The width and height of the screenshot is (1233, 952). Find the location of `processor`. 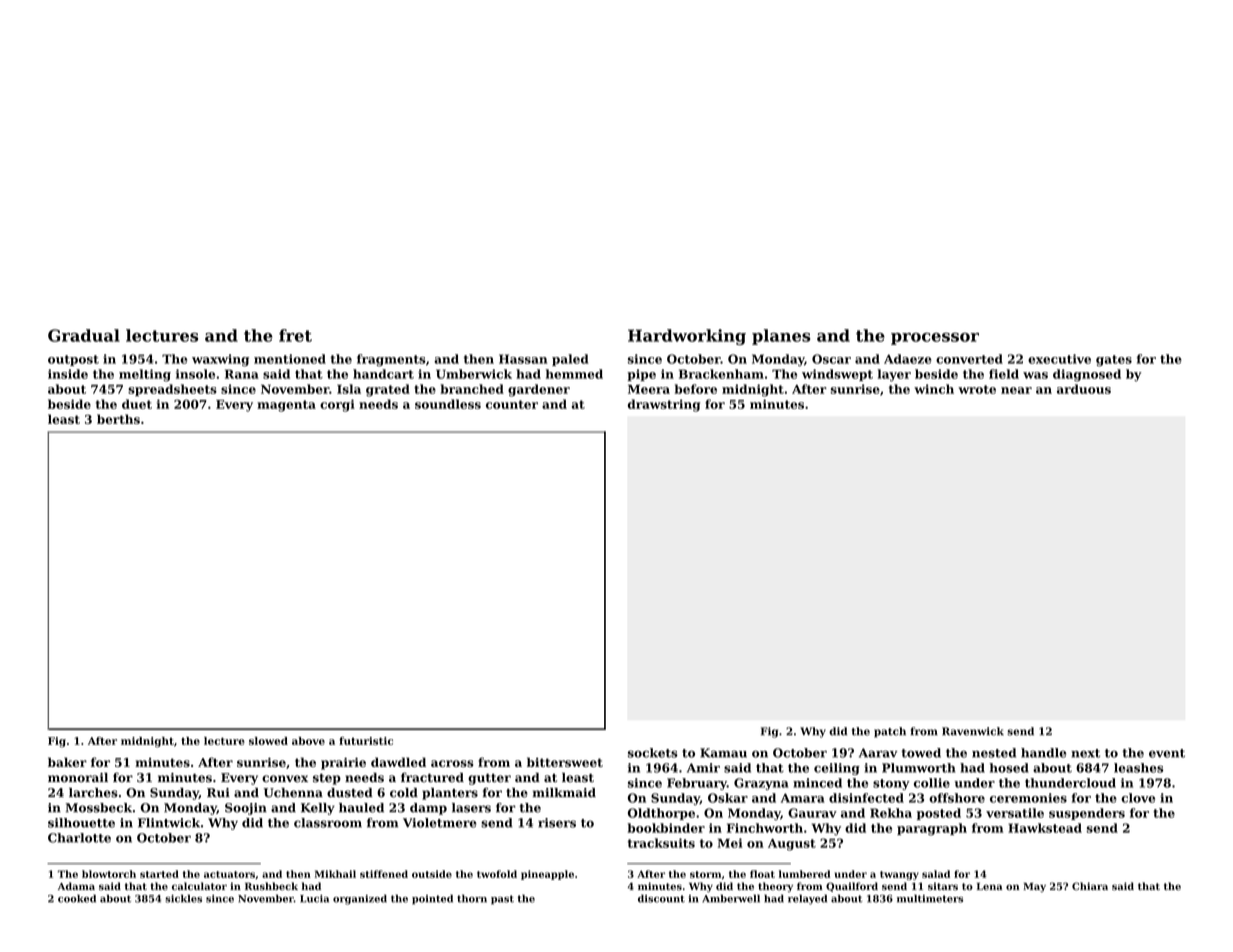

processor is located at coordinates (935, 339).
